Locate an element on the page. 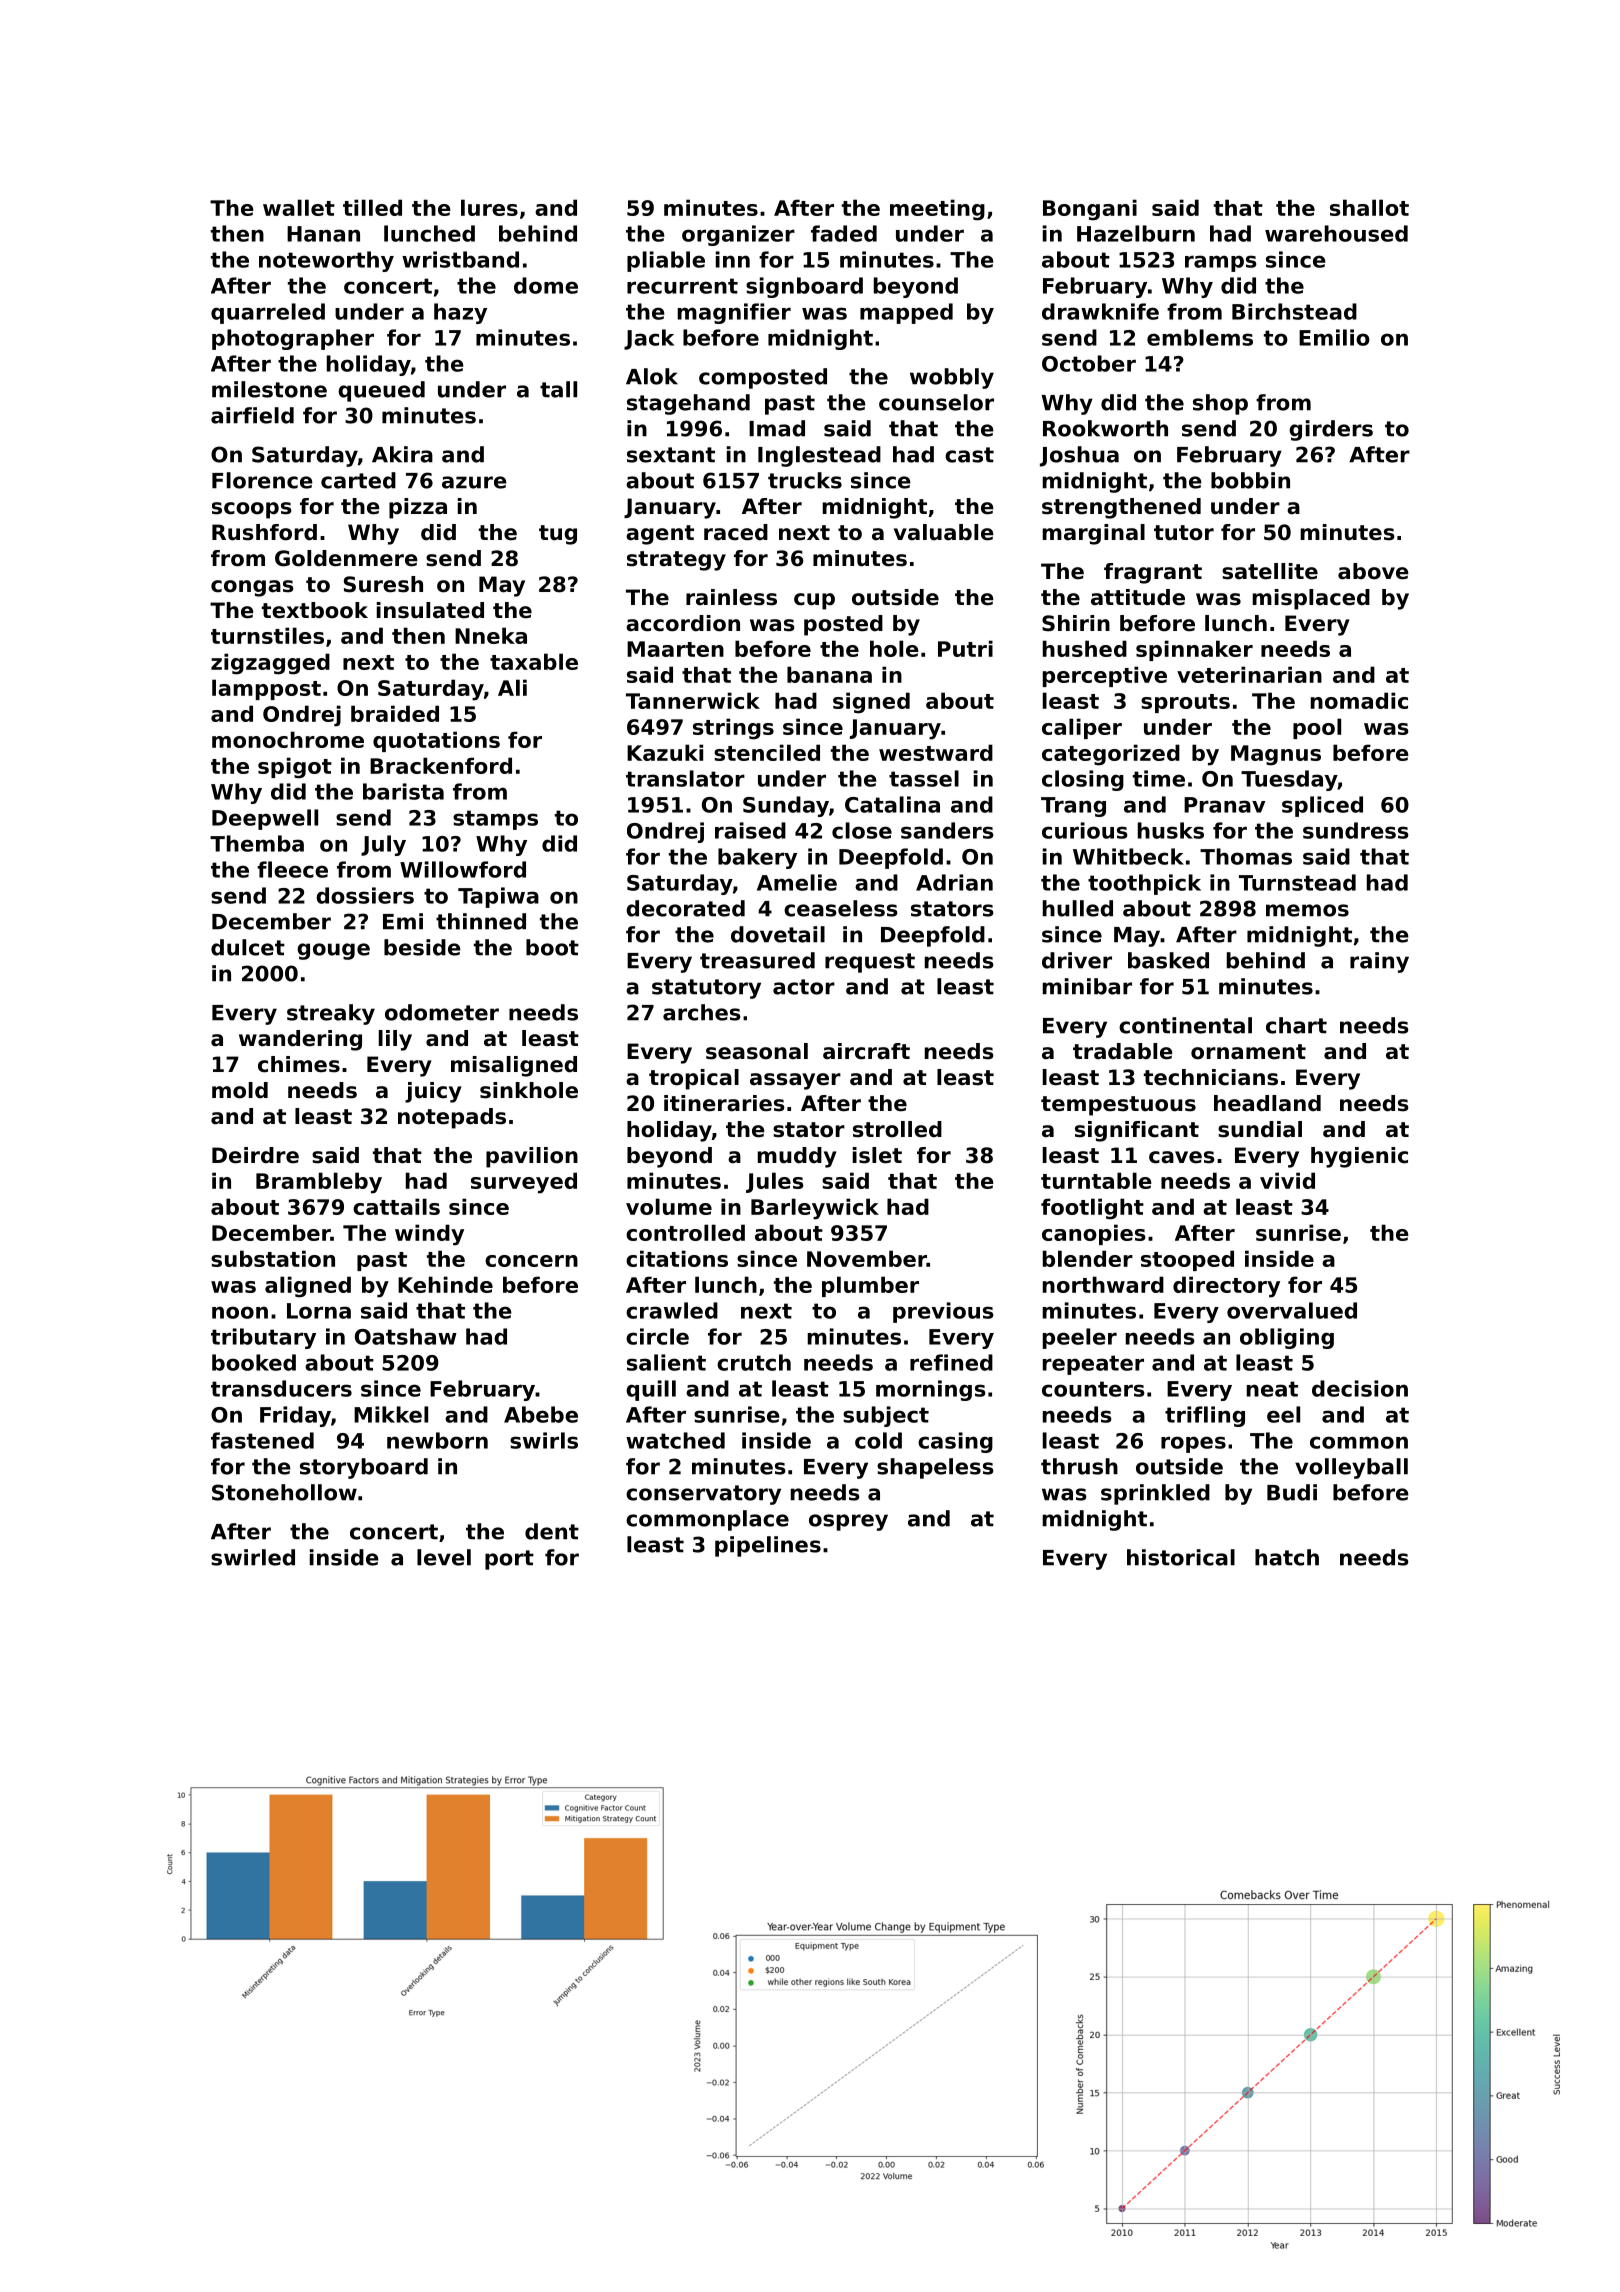 The width and height of the page is (1620, 2292). quill is located at coordinates (651, 1390).
